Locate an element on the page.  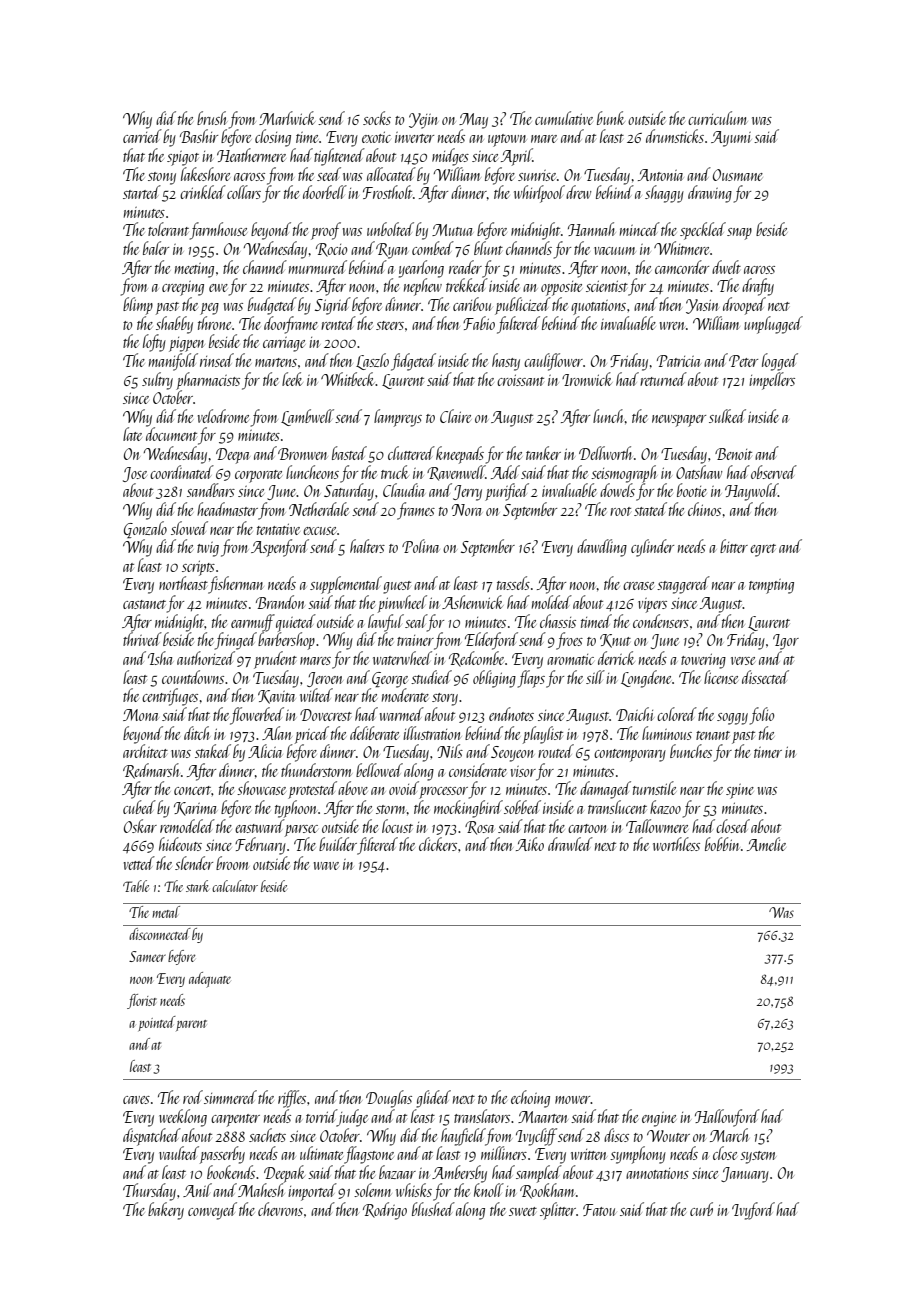
bakery is located at coordinates (166, 1211).
